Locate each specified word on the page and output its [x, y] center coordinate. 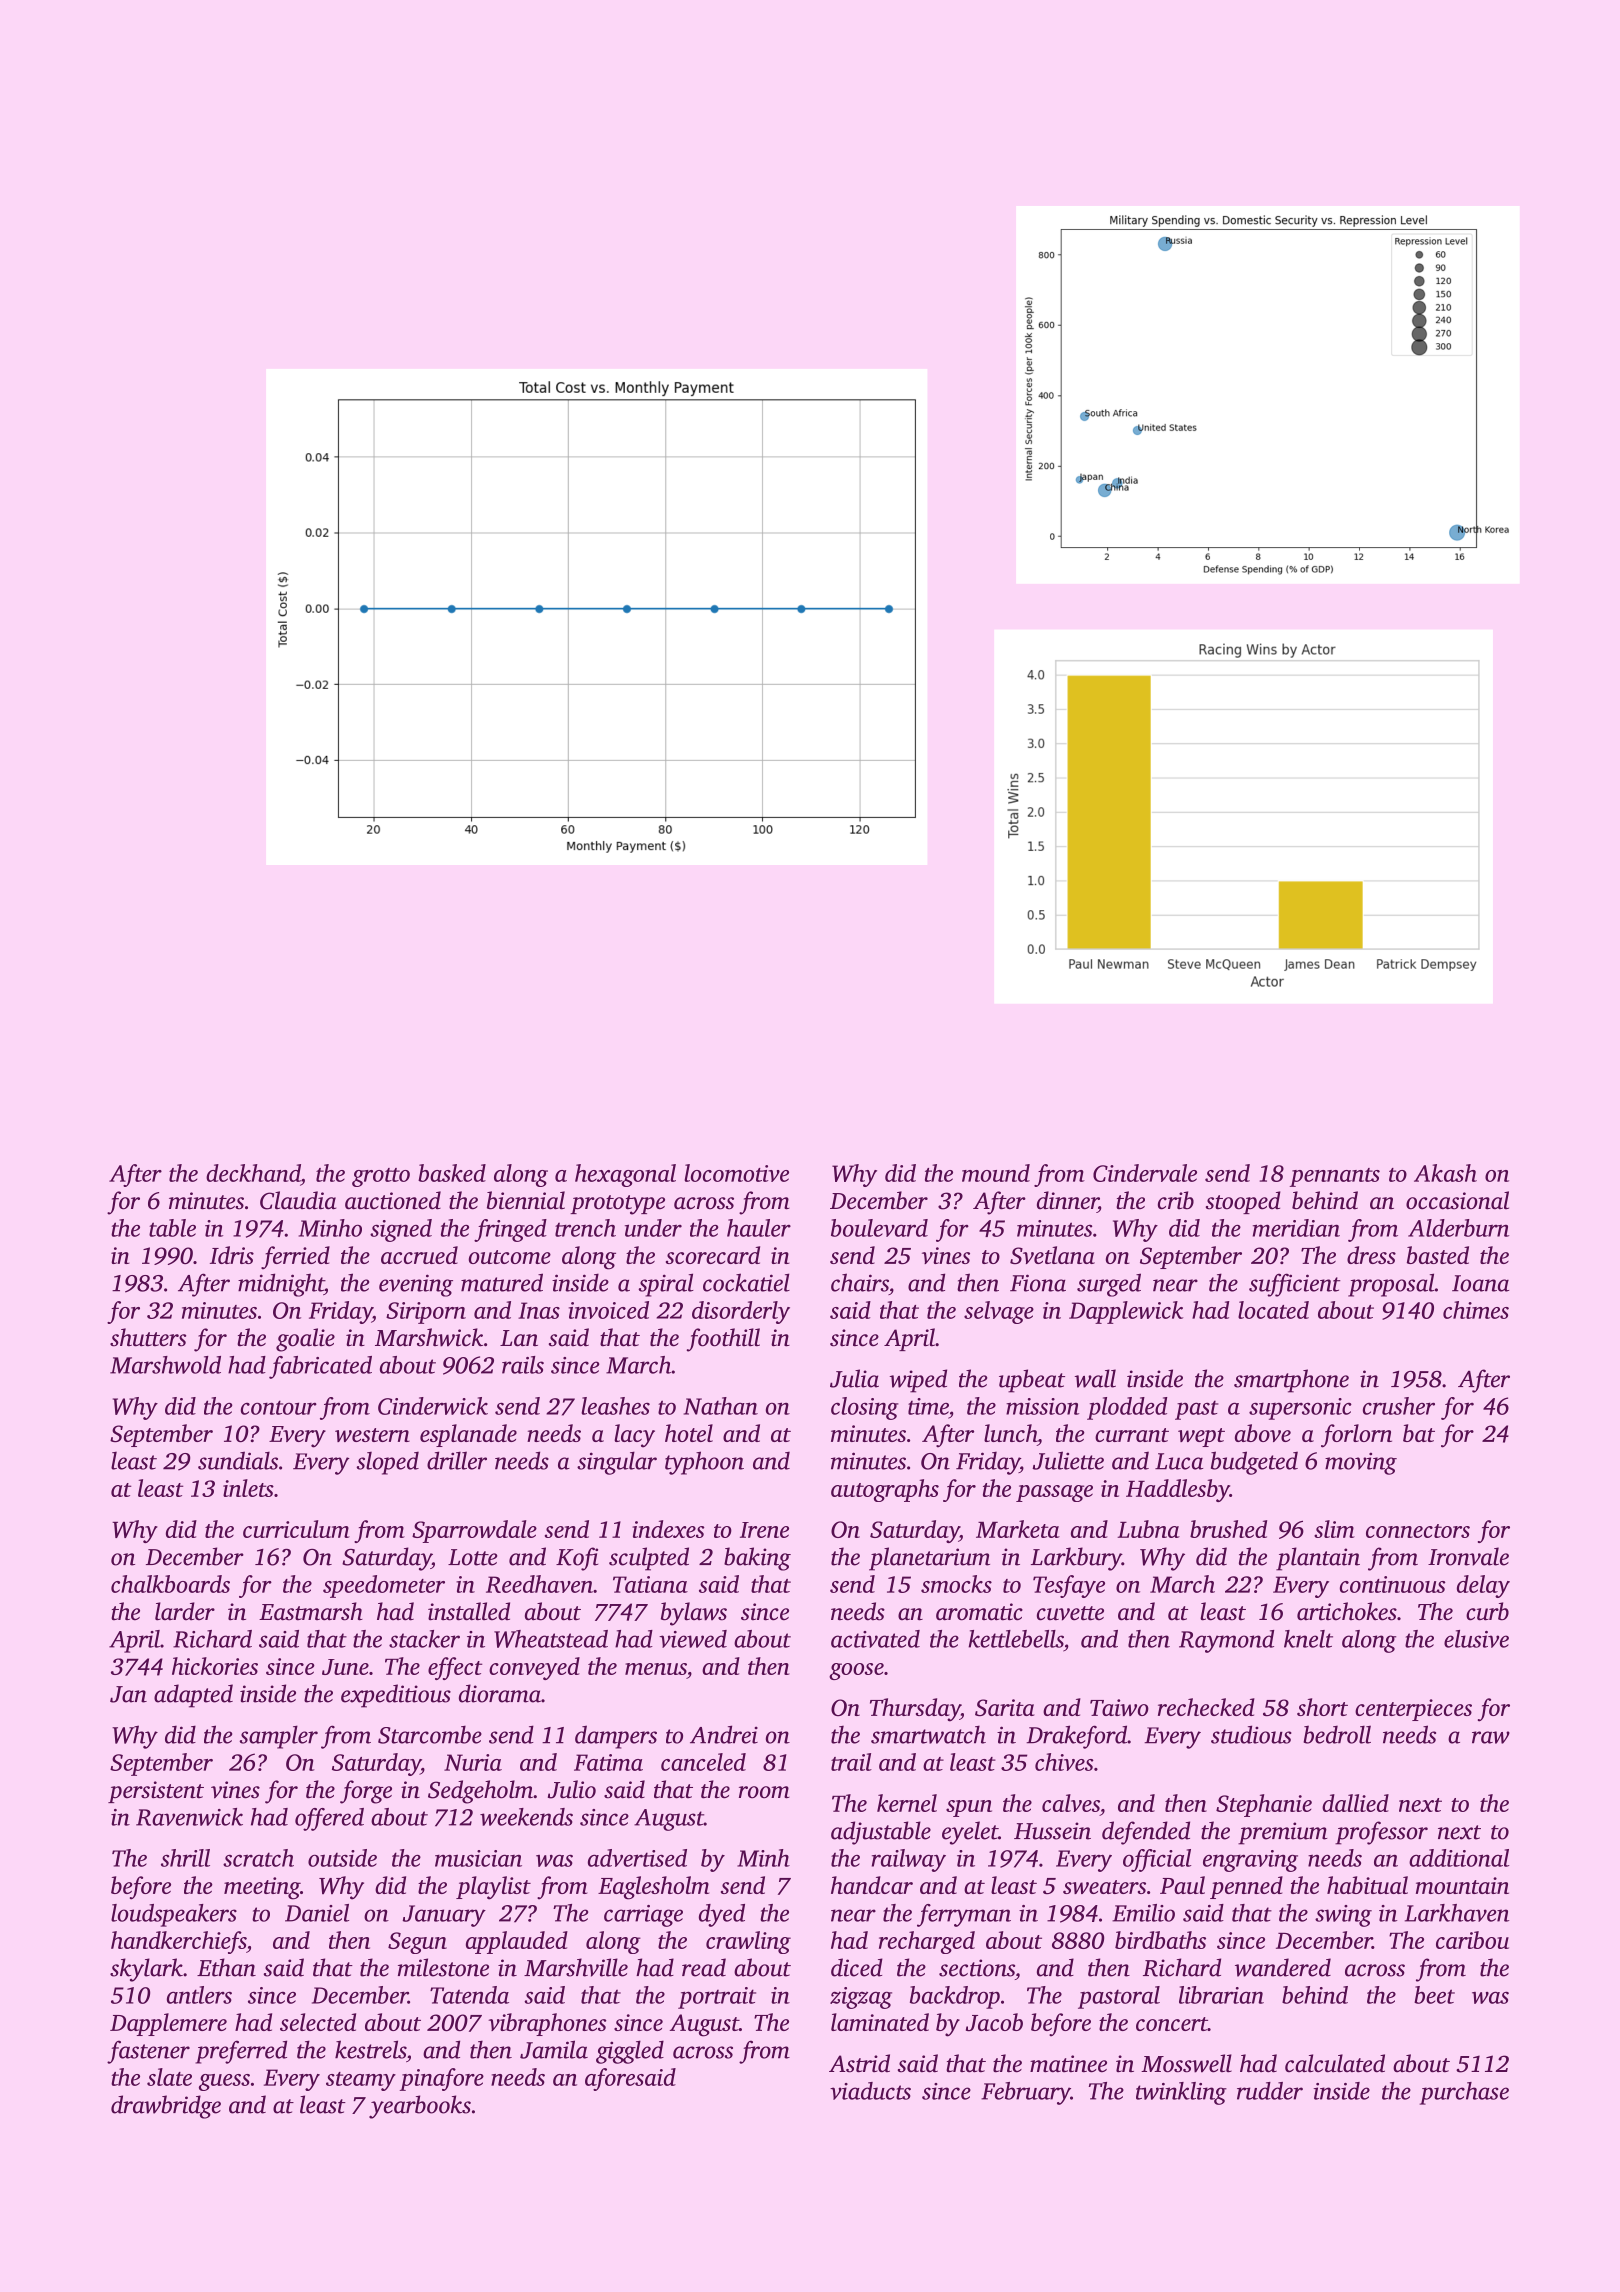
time [928, 1406]
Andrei [724, 1734]
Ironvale [1468, 1556]
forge [366, 1792]
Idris [232, 1255]
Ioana [1480, 1283]
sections [977, 1968]
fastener [148, 2052]
